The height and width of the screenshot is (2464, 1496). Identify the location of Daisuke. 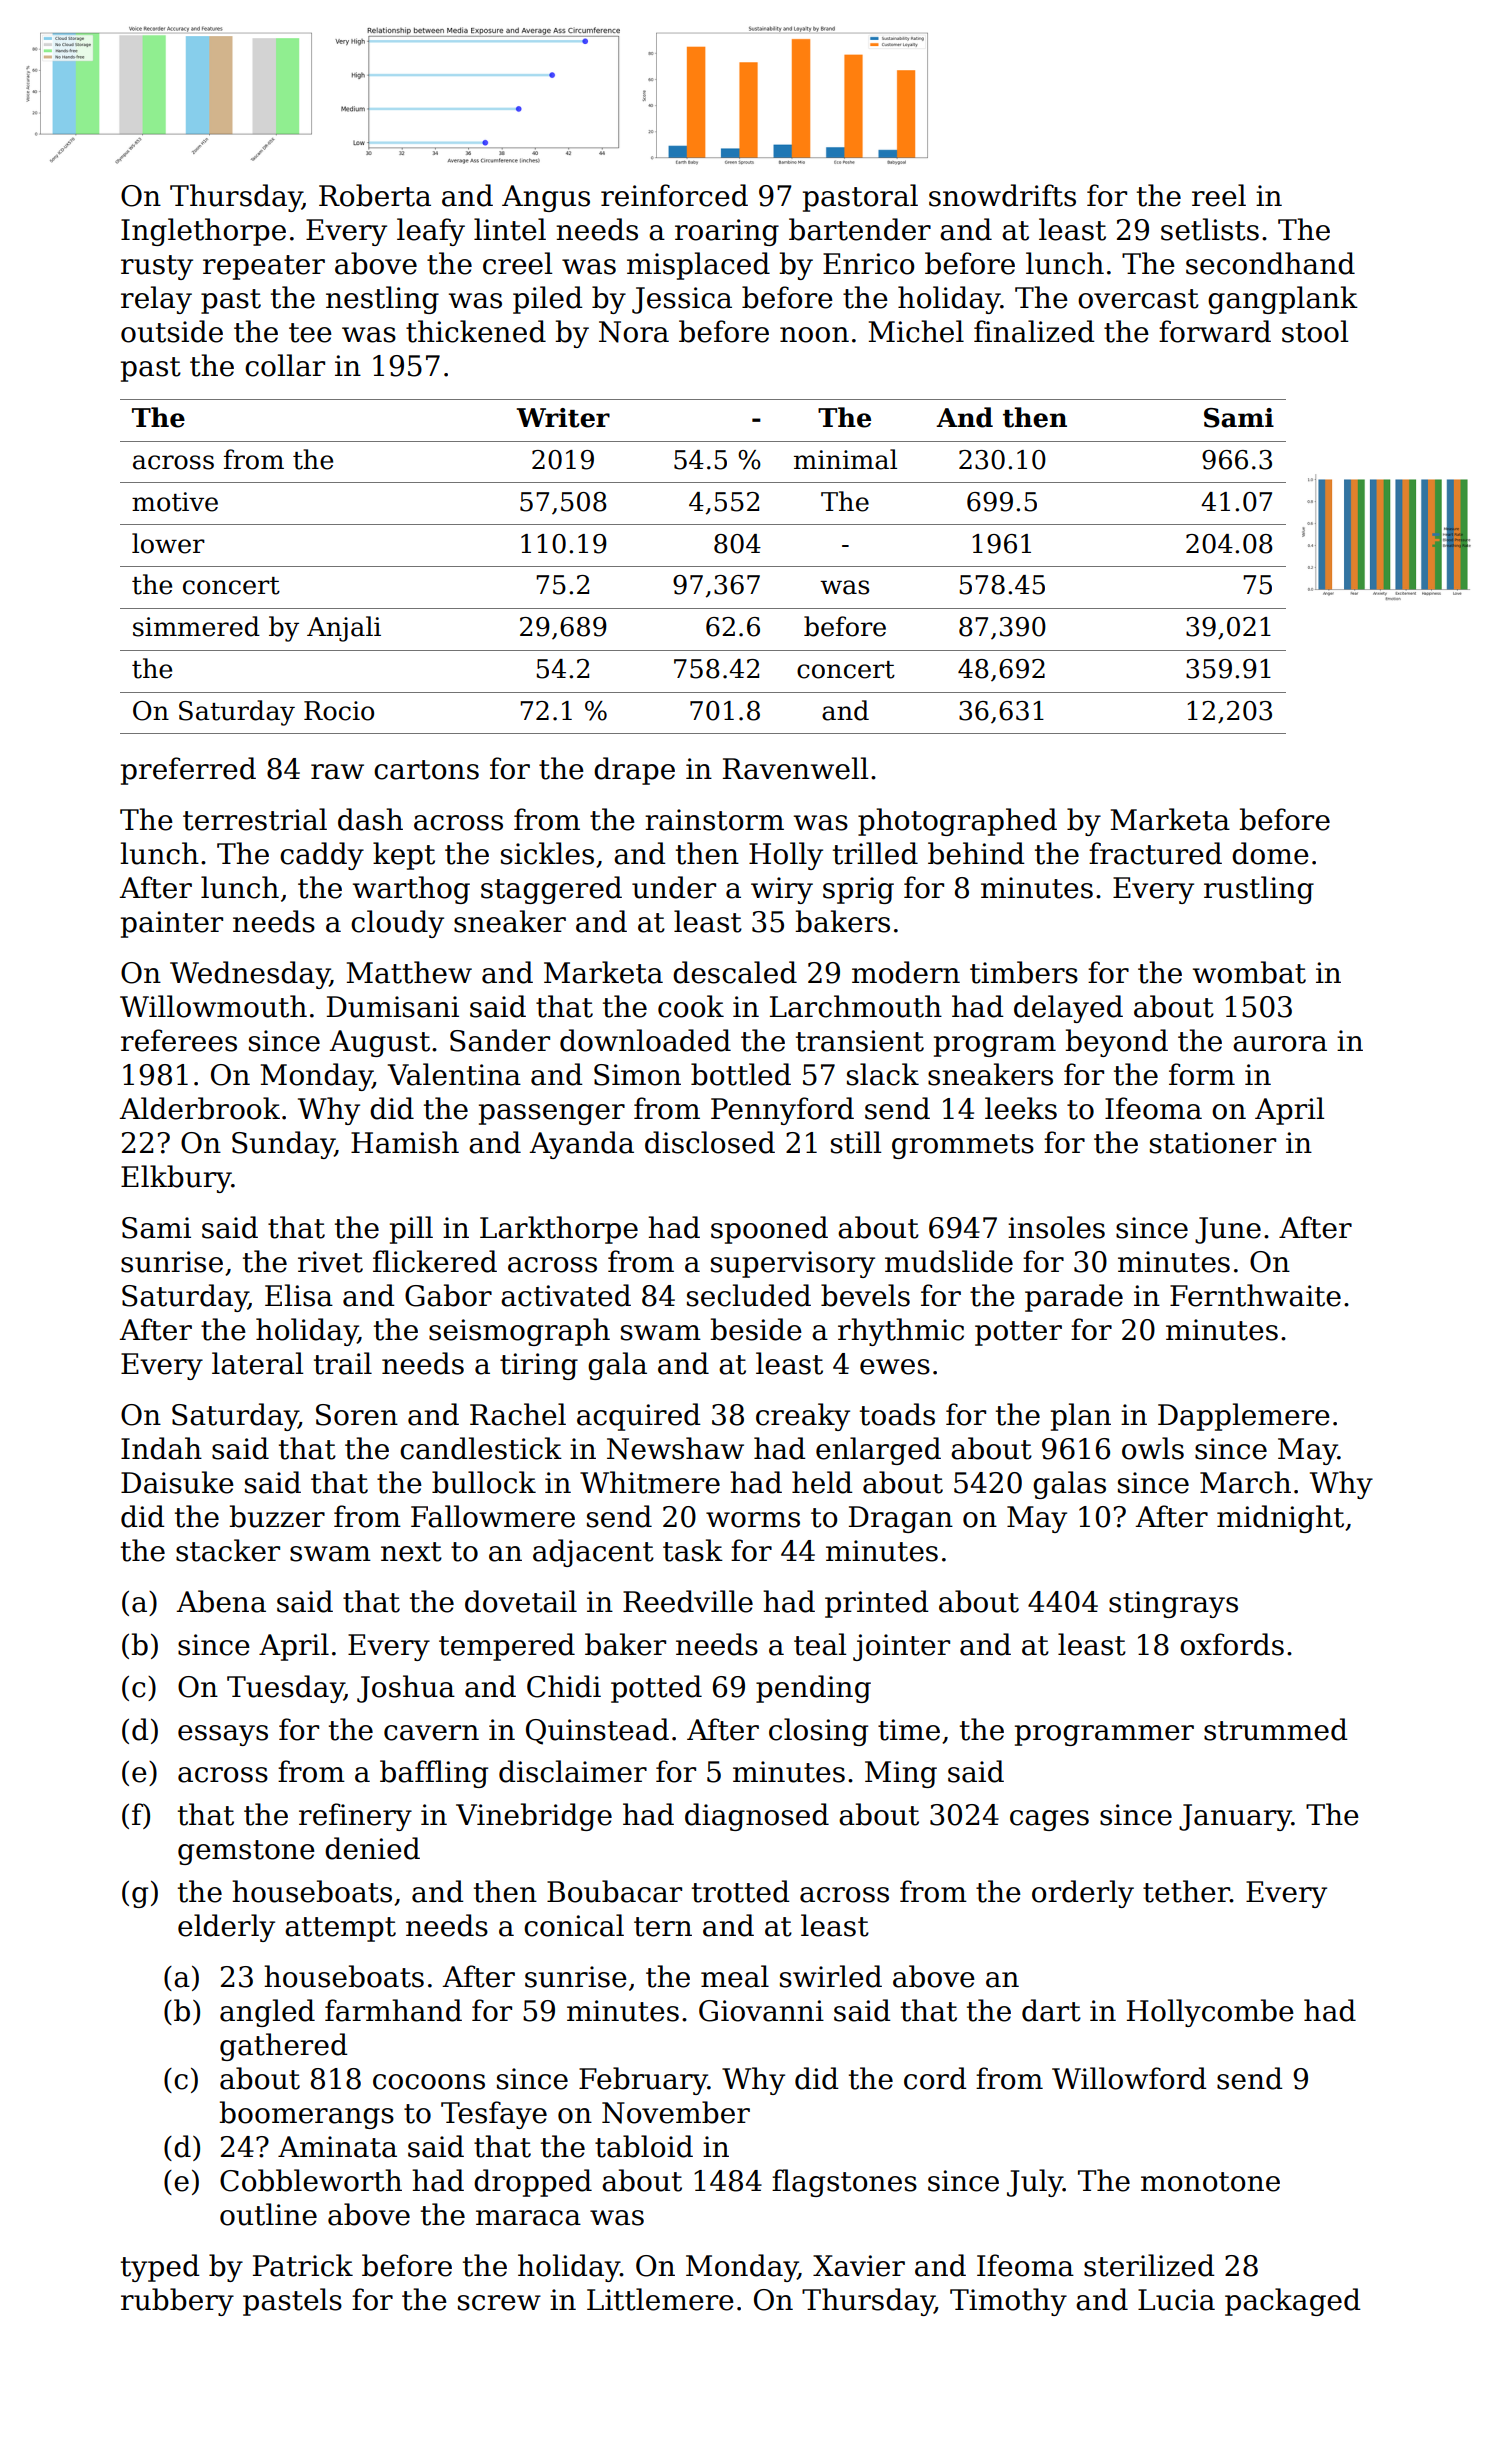
(177, 1482).
